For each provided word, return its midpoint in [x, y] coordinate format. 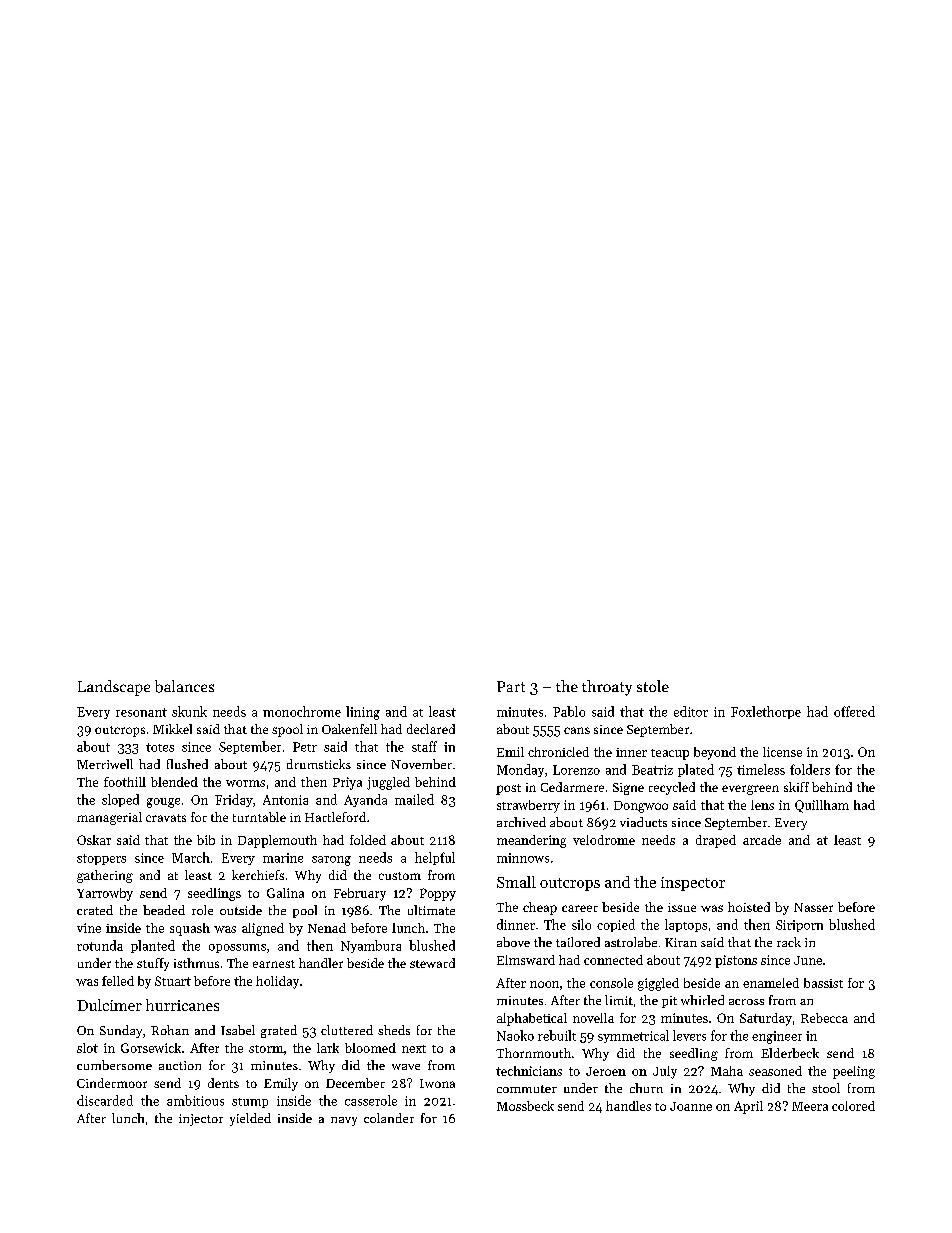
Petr [305, 747]
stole [653, 686]
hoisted [749, 907]
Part [511, 686]
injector [201, 1120]
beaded [164, 910]
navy [344, 1121]
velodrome [604, 840]
